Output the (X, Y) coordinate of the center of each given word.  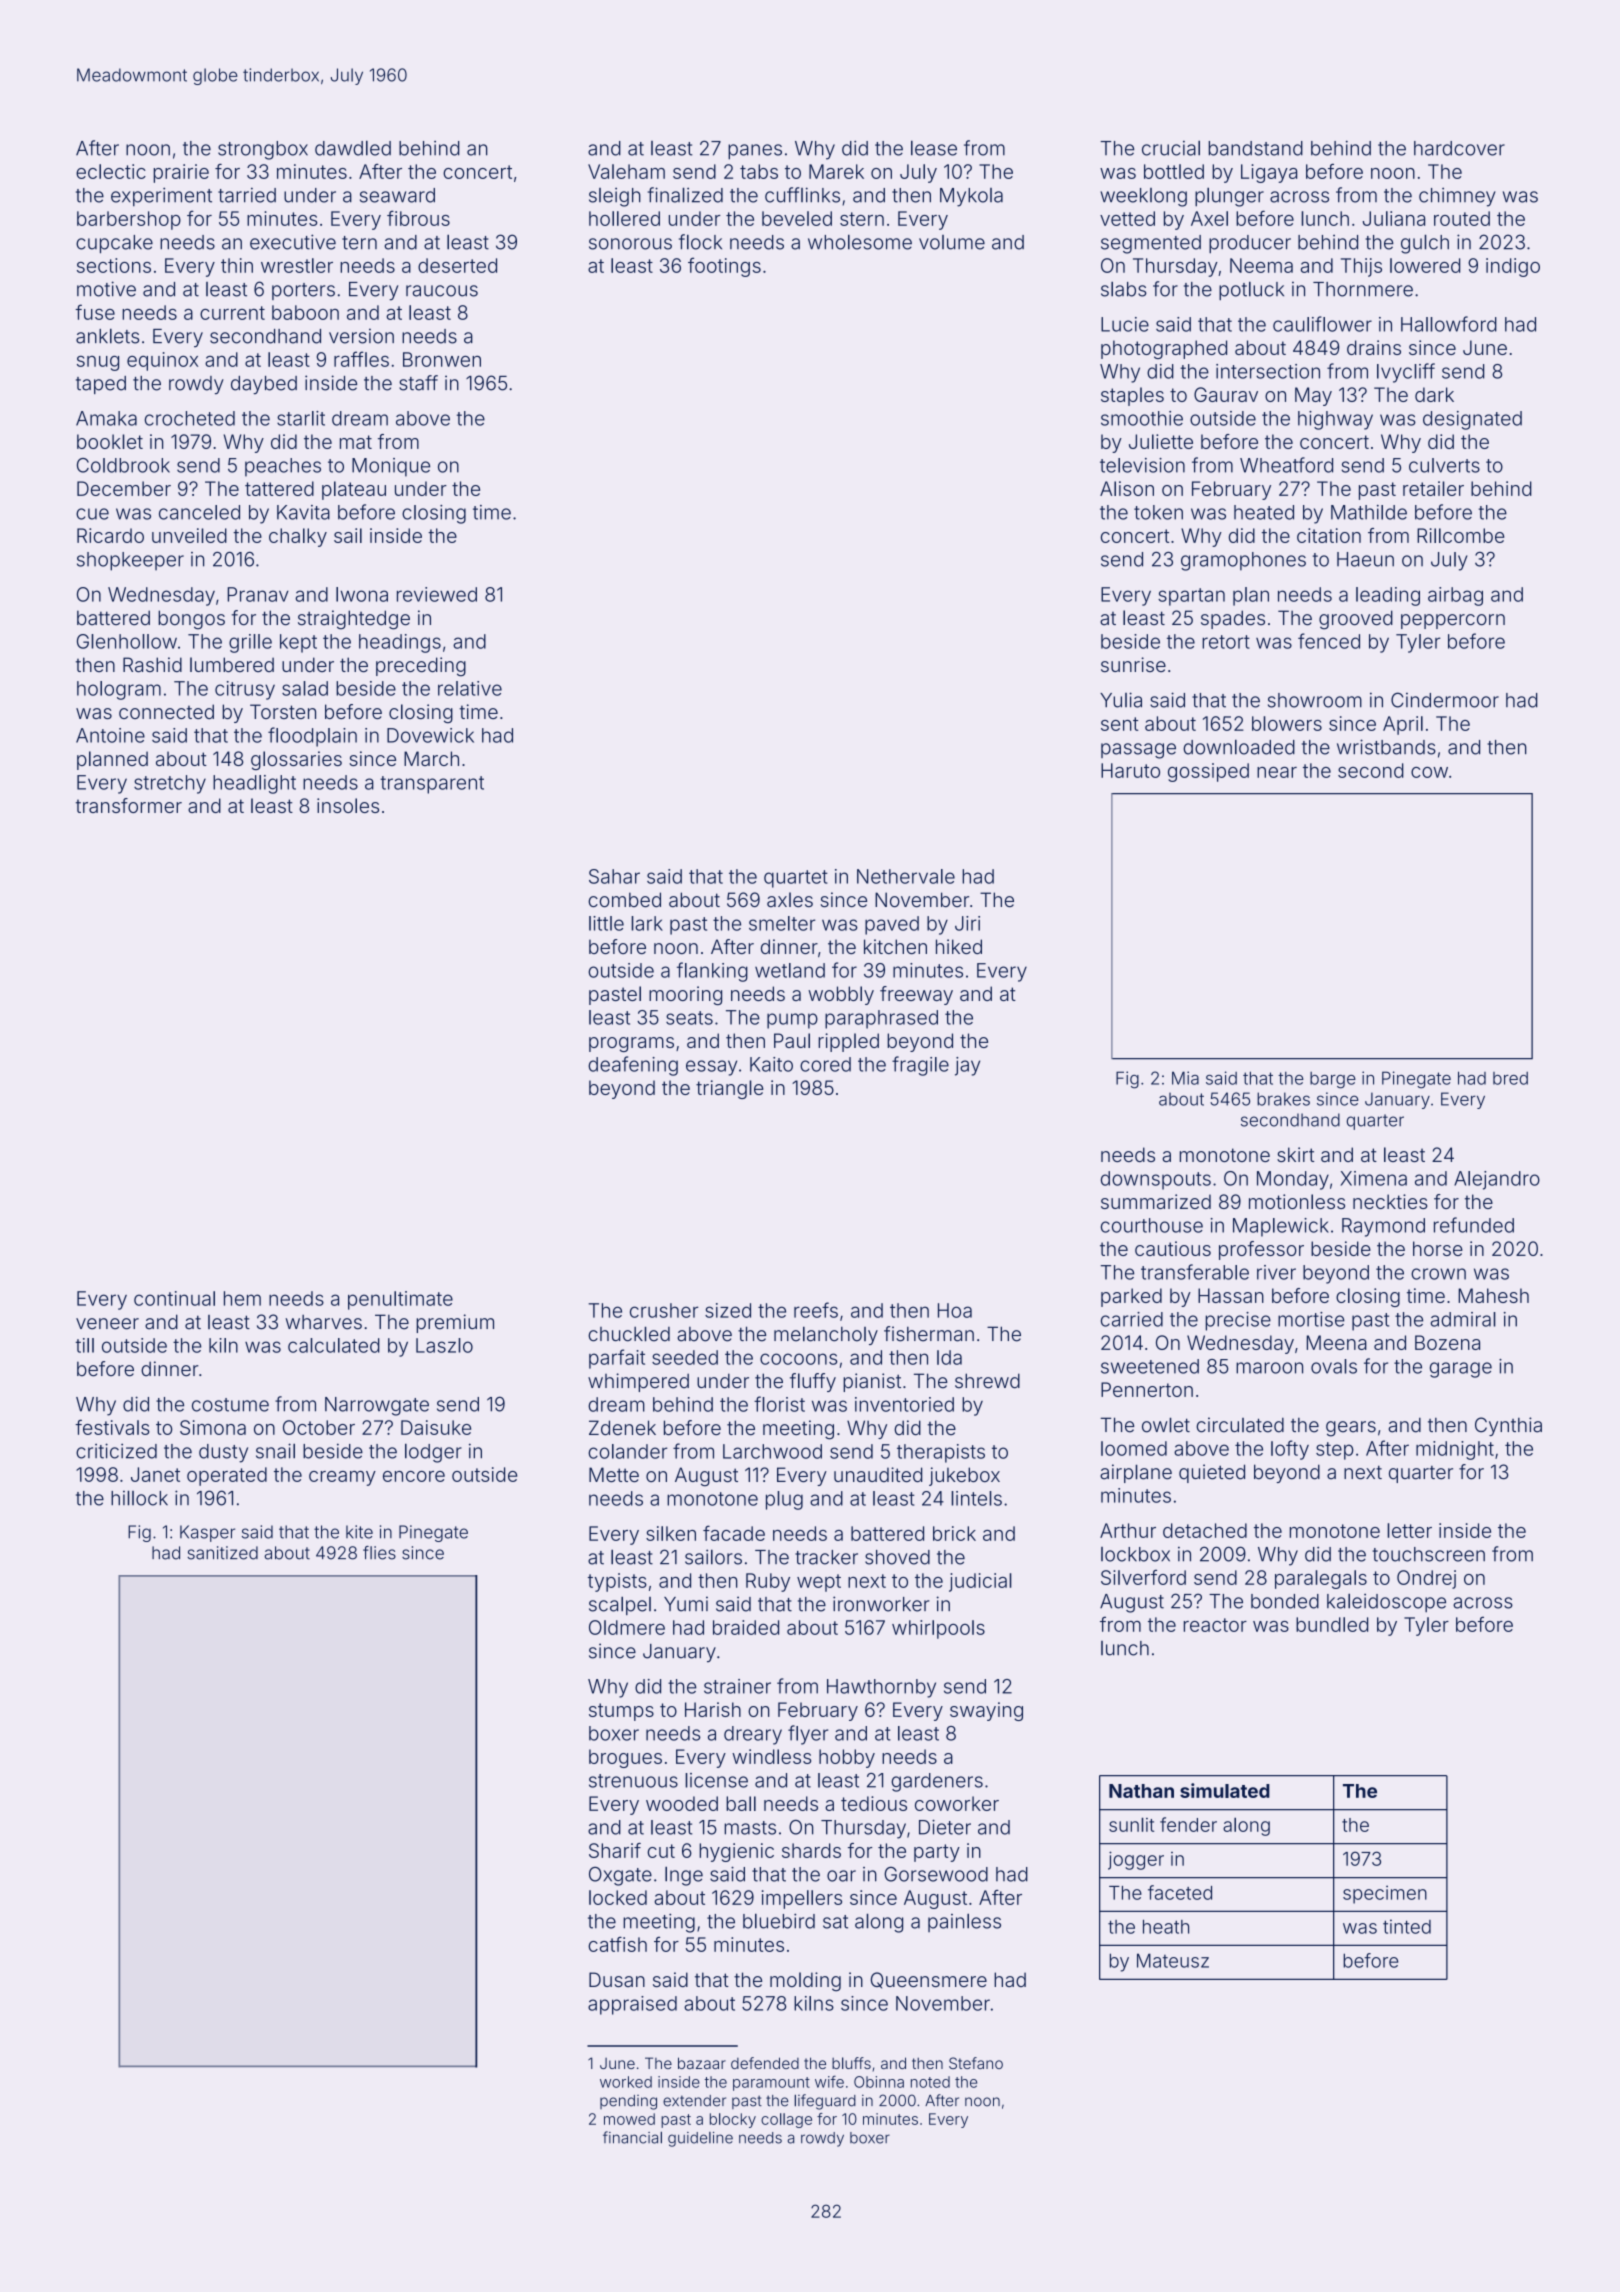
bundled (1332, 1624)
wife (829, 2081)
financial (632, 2137)
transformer (129, 805)
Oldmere (627, 1627)
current (232, 313)
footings (724, 267)
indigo (1513, 267)
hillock (139, 1498)
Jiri (967, 923)
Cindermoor (1445, 700)
